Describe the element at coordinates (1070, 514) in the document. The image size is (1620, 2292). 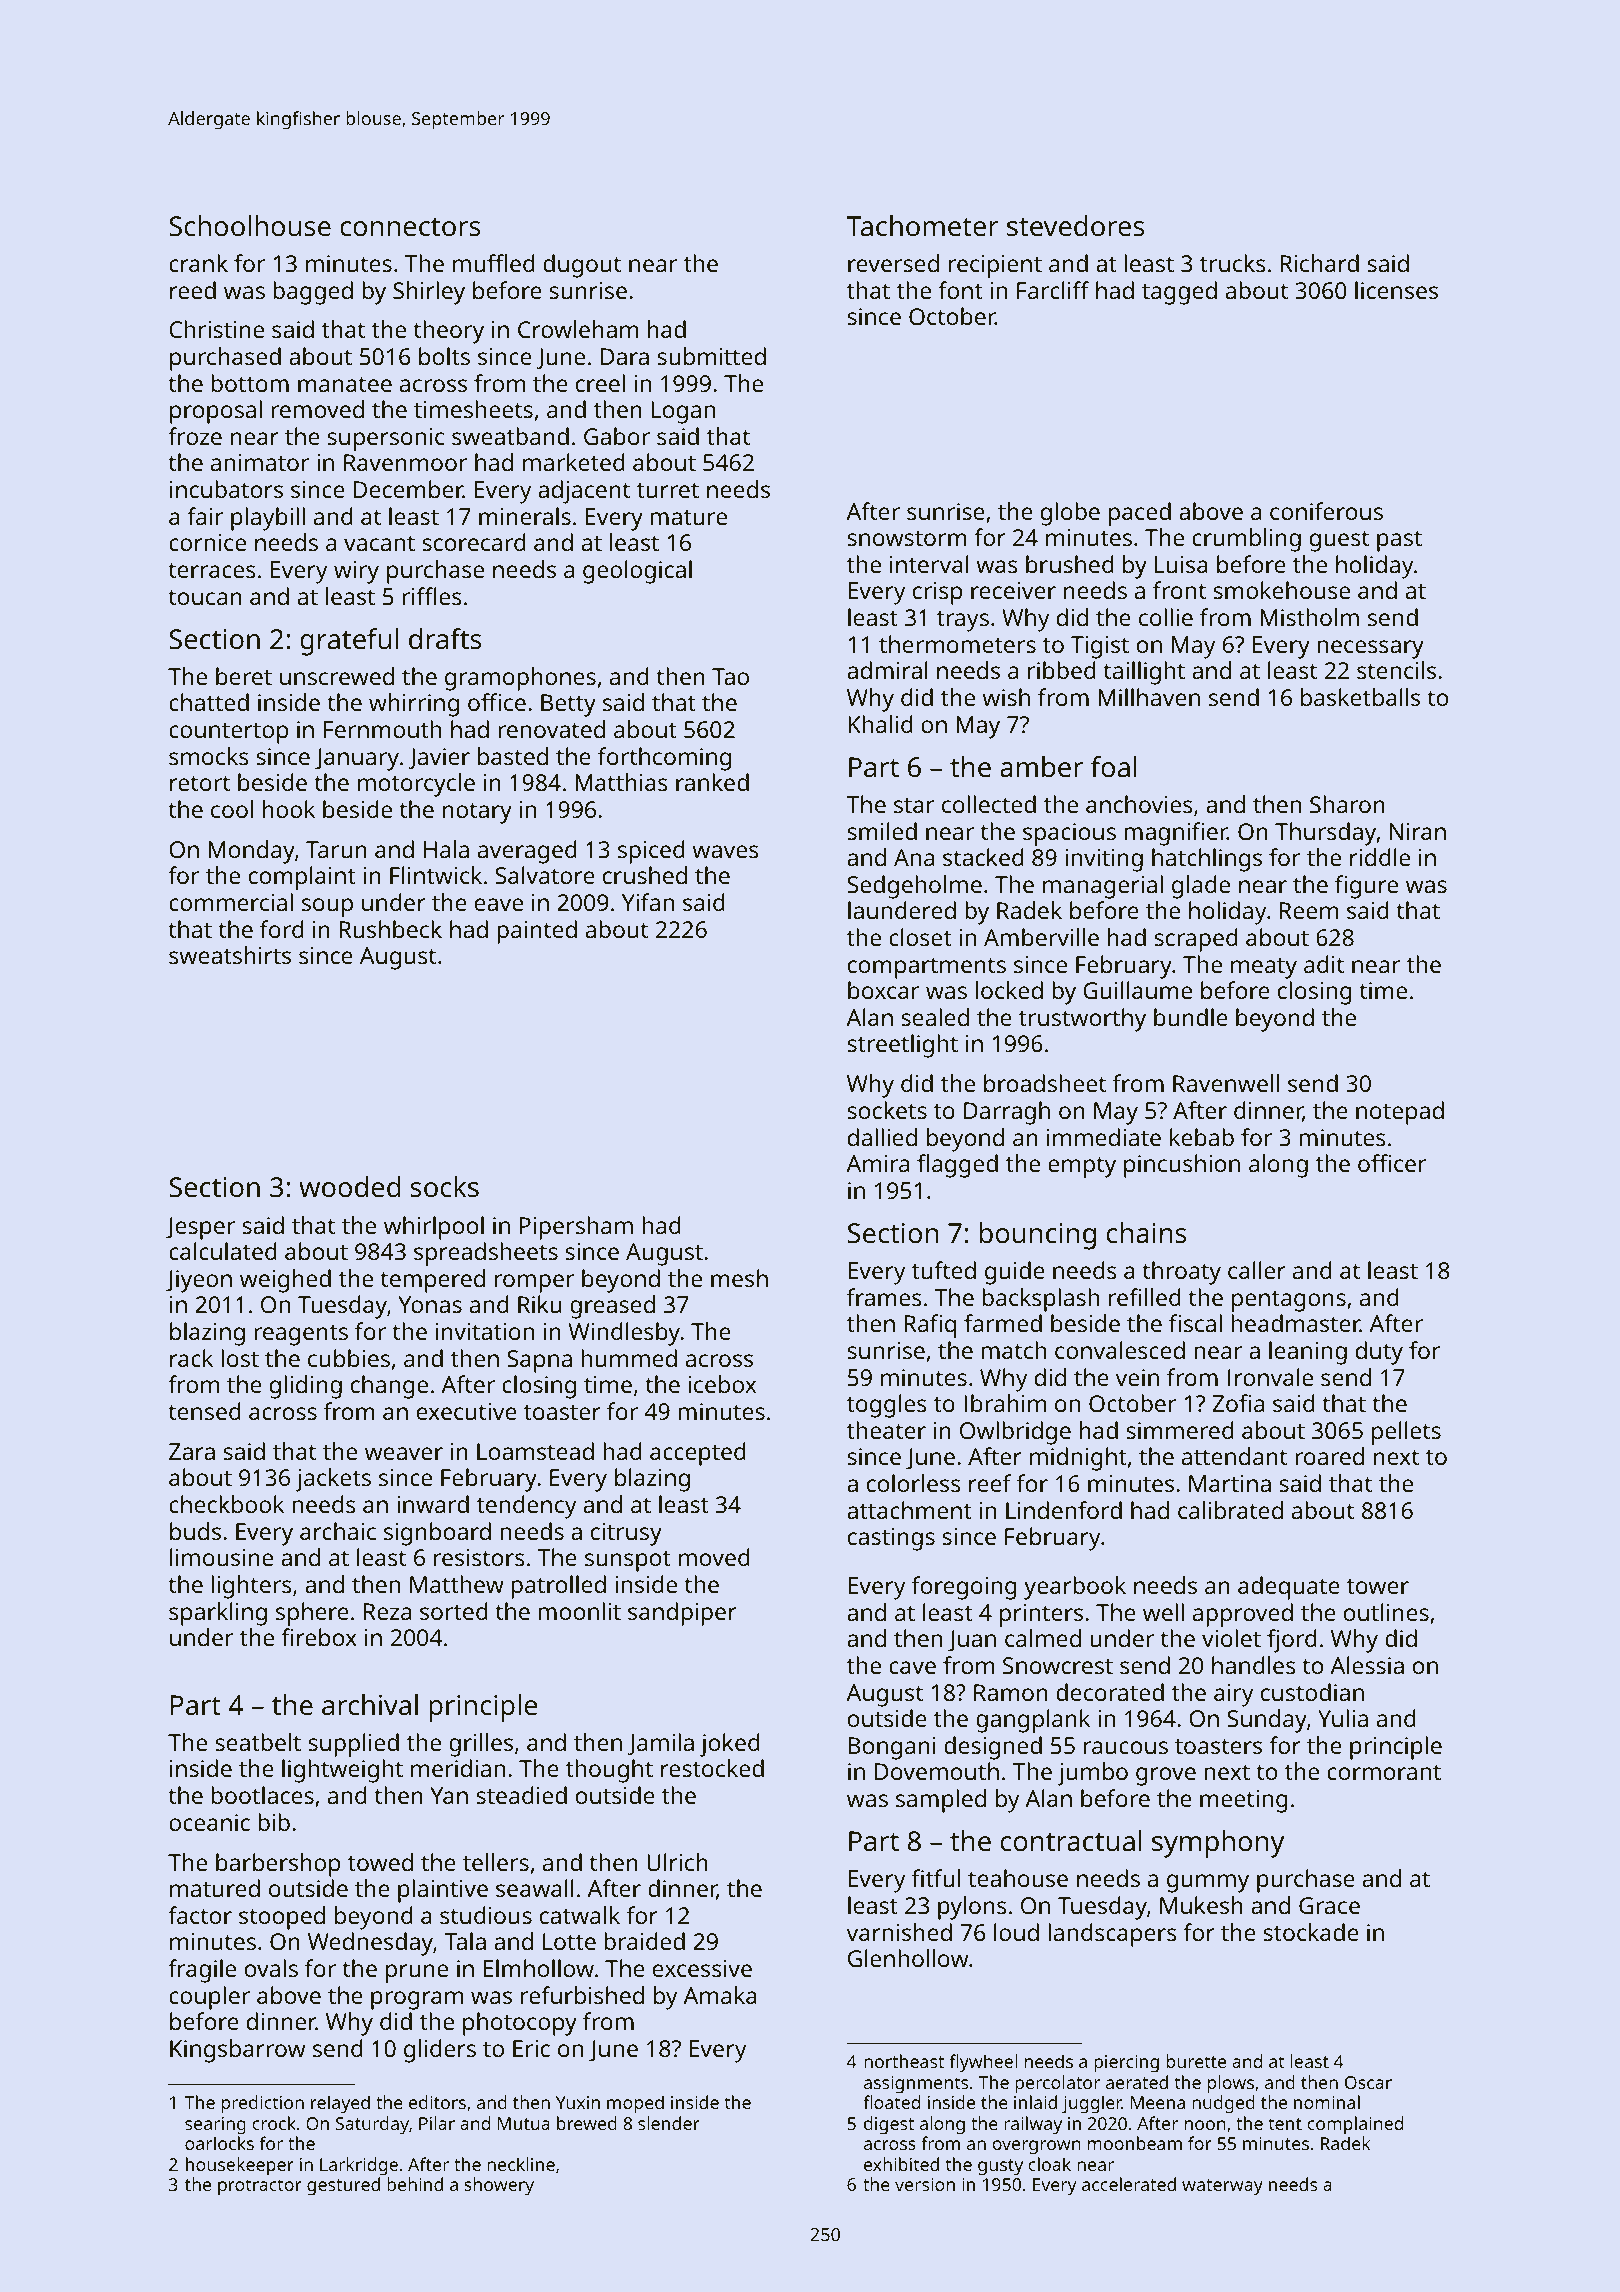
I see `globe` at that location.
